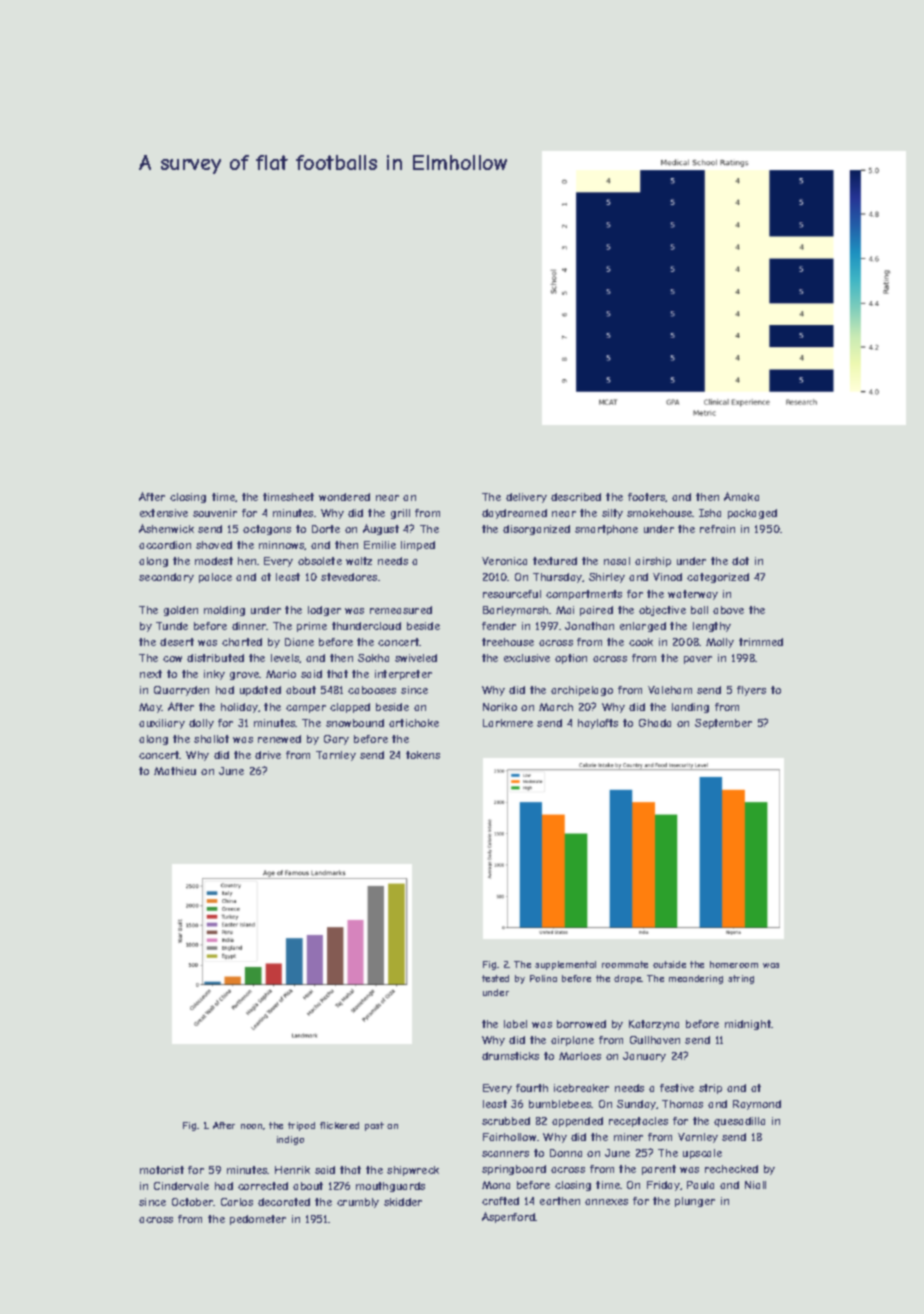 The height and width of the screenshot is (1314, 924). I want to click on grill, so click(400, 514).
